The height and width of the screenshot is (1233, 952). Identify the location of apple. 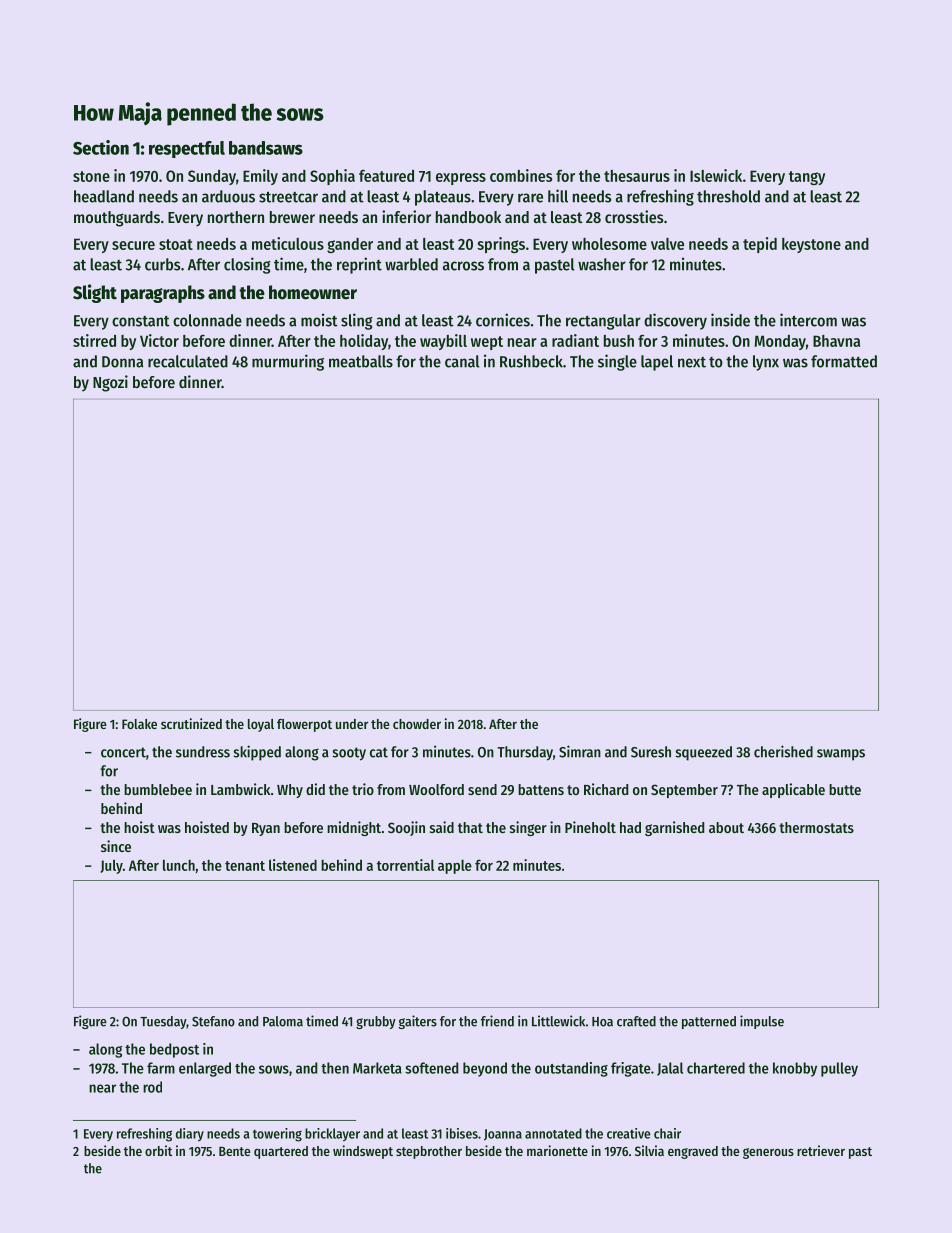
(455, 867).
